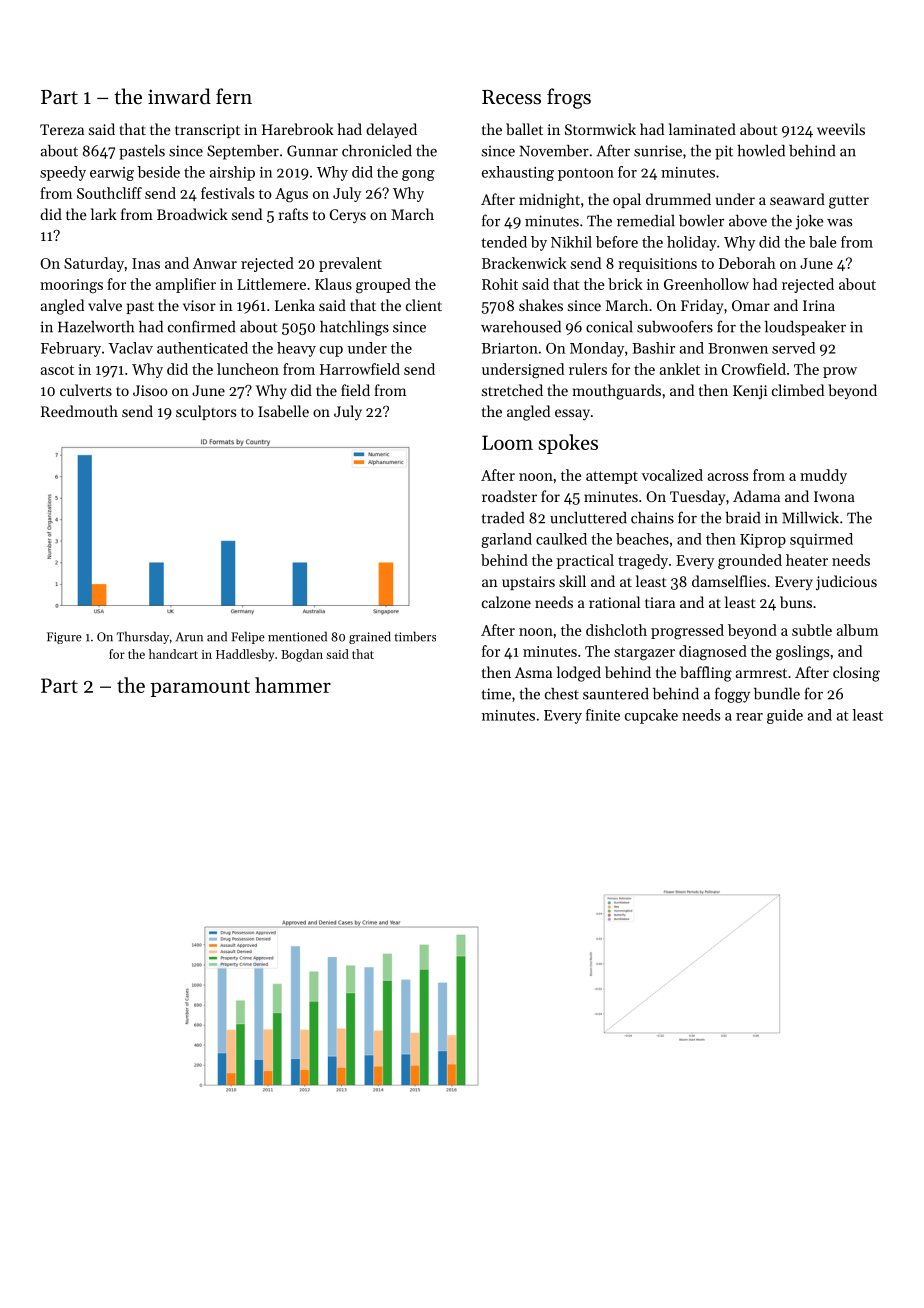  Describe the element at coordinates (200, 688) in the image. I see `paramount` at that location.
